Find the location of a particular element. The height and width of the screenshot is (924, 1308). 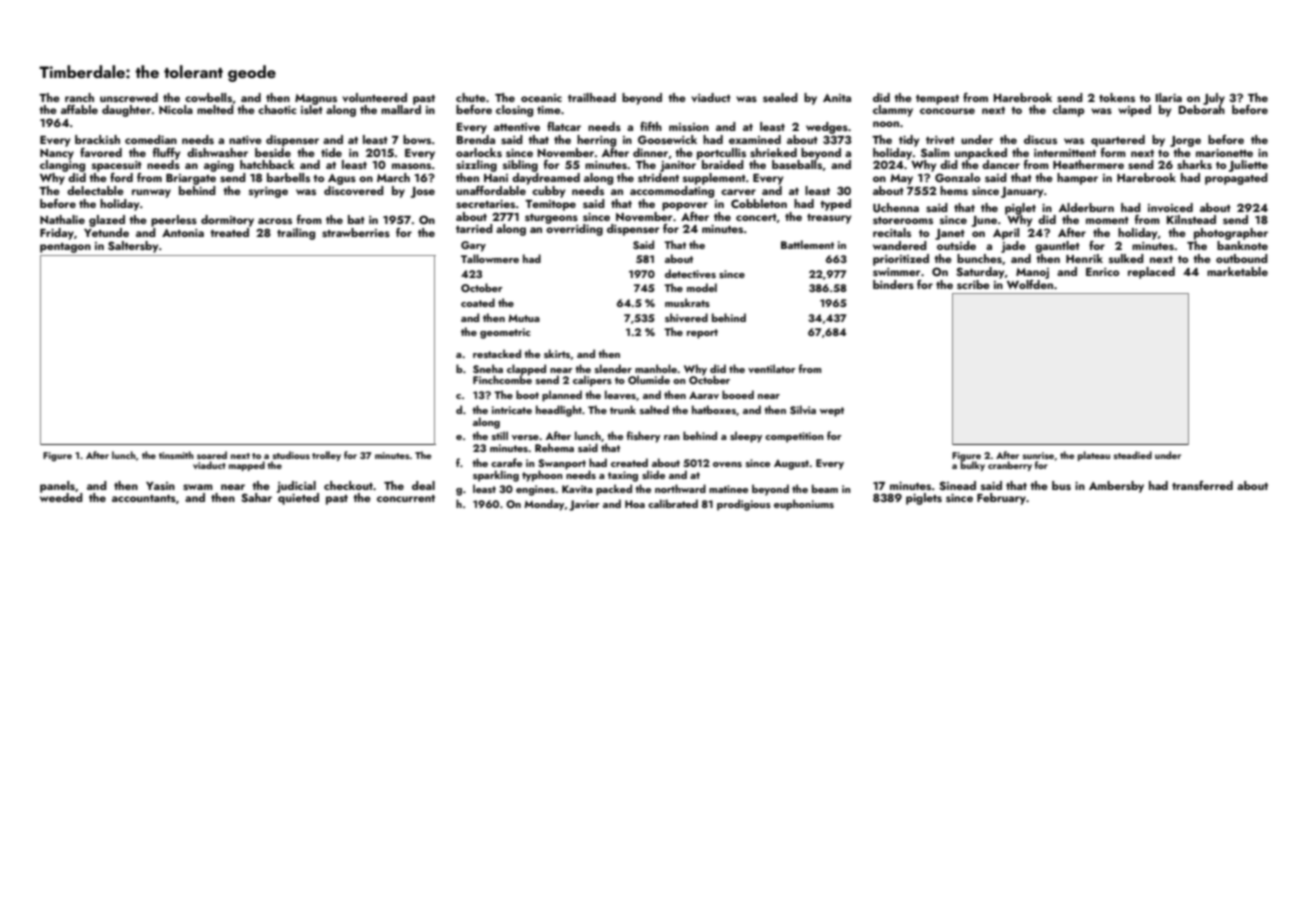

supplement is located at coordinates (714, 179).
